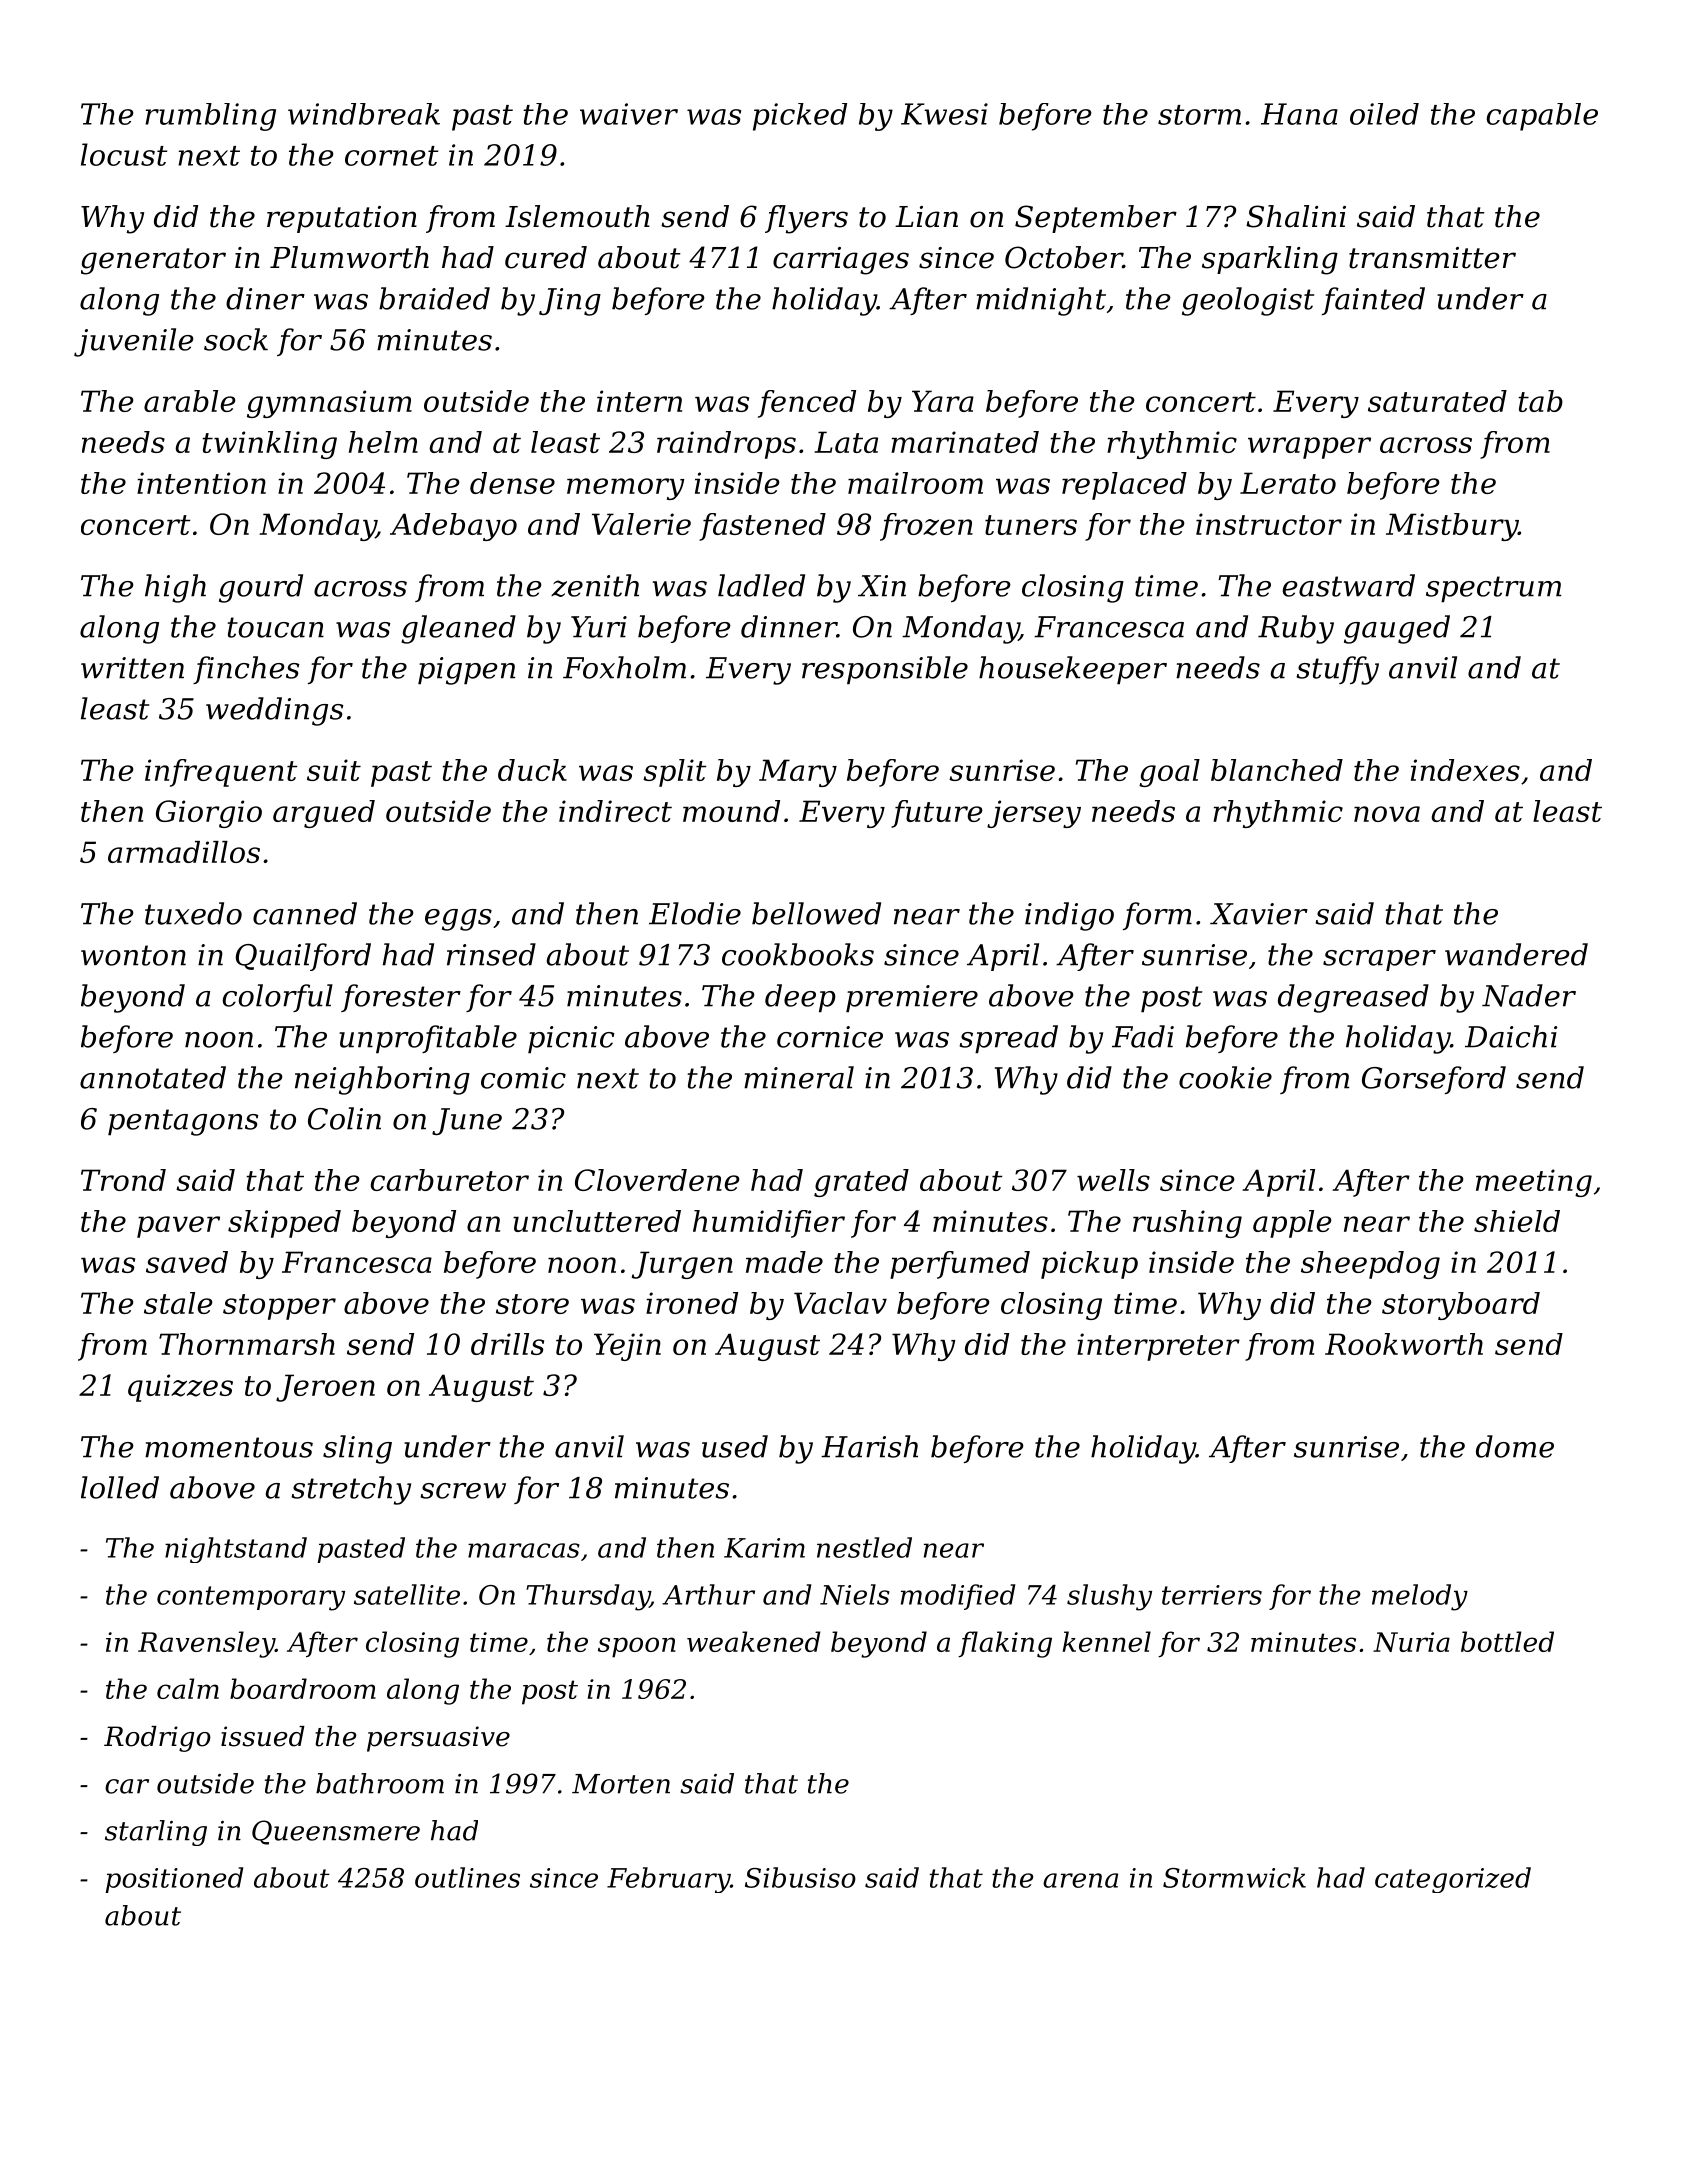 Image resolution: width=1683 pixels, height=2178 pixels. I want to click on positioned, so click(174, 1880).
